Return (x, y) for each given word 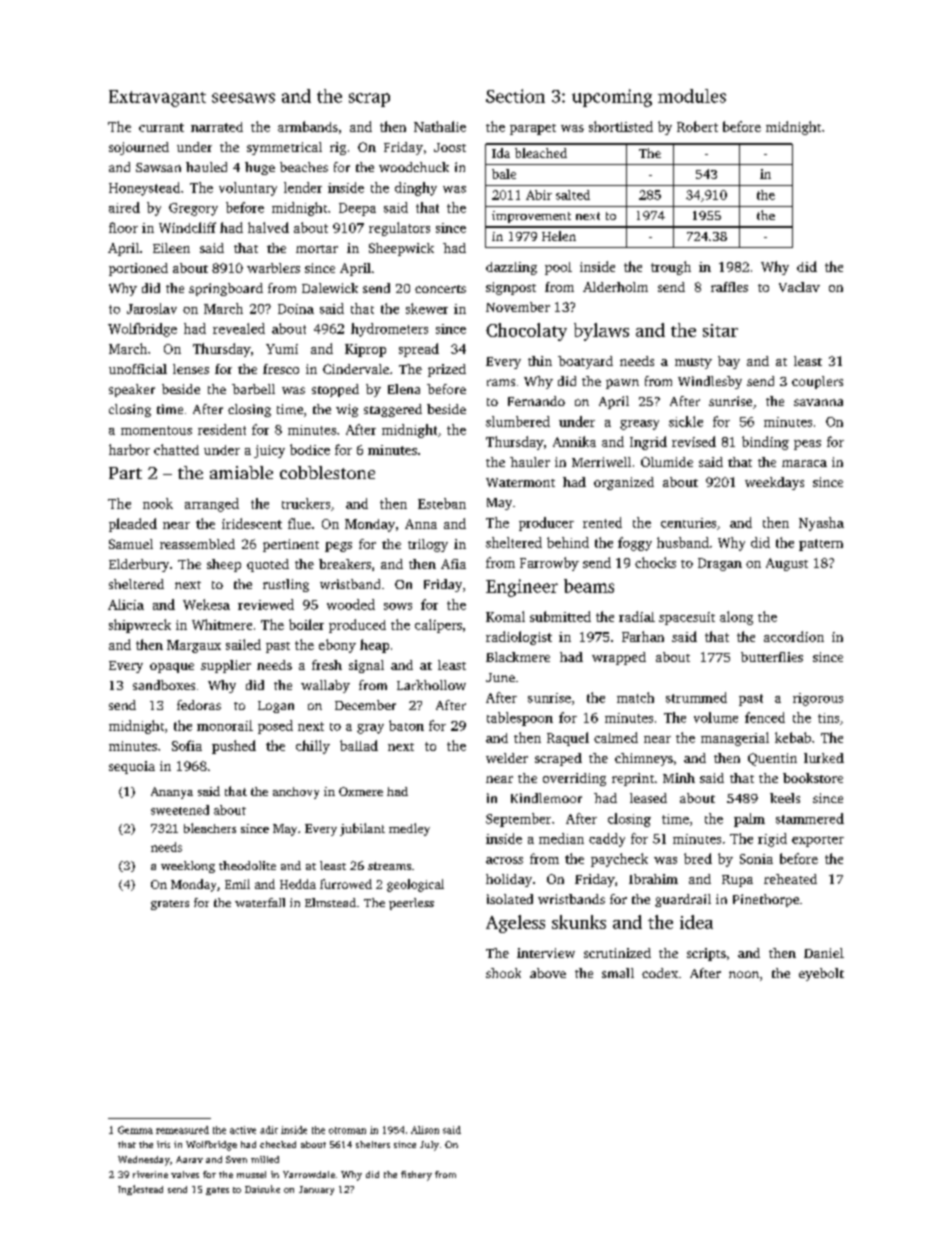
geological (415, 885)
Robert (697, 126)
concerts (440, 289)
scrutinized (617, 953)
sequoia (132, 767)
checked (278, 1144)
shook (503, 973)
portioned (138, 269)
